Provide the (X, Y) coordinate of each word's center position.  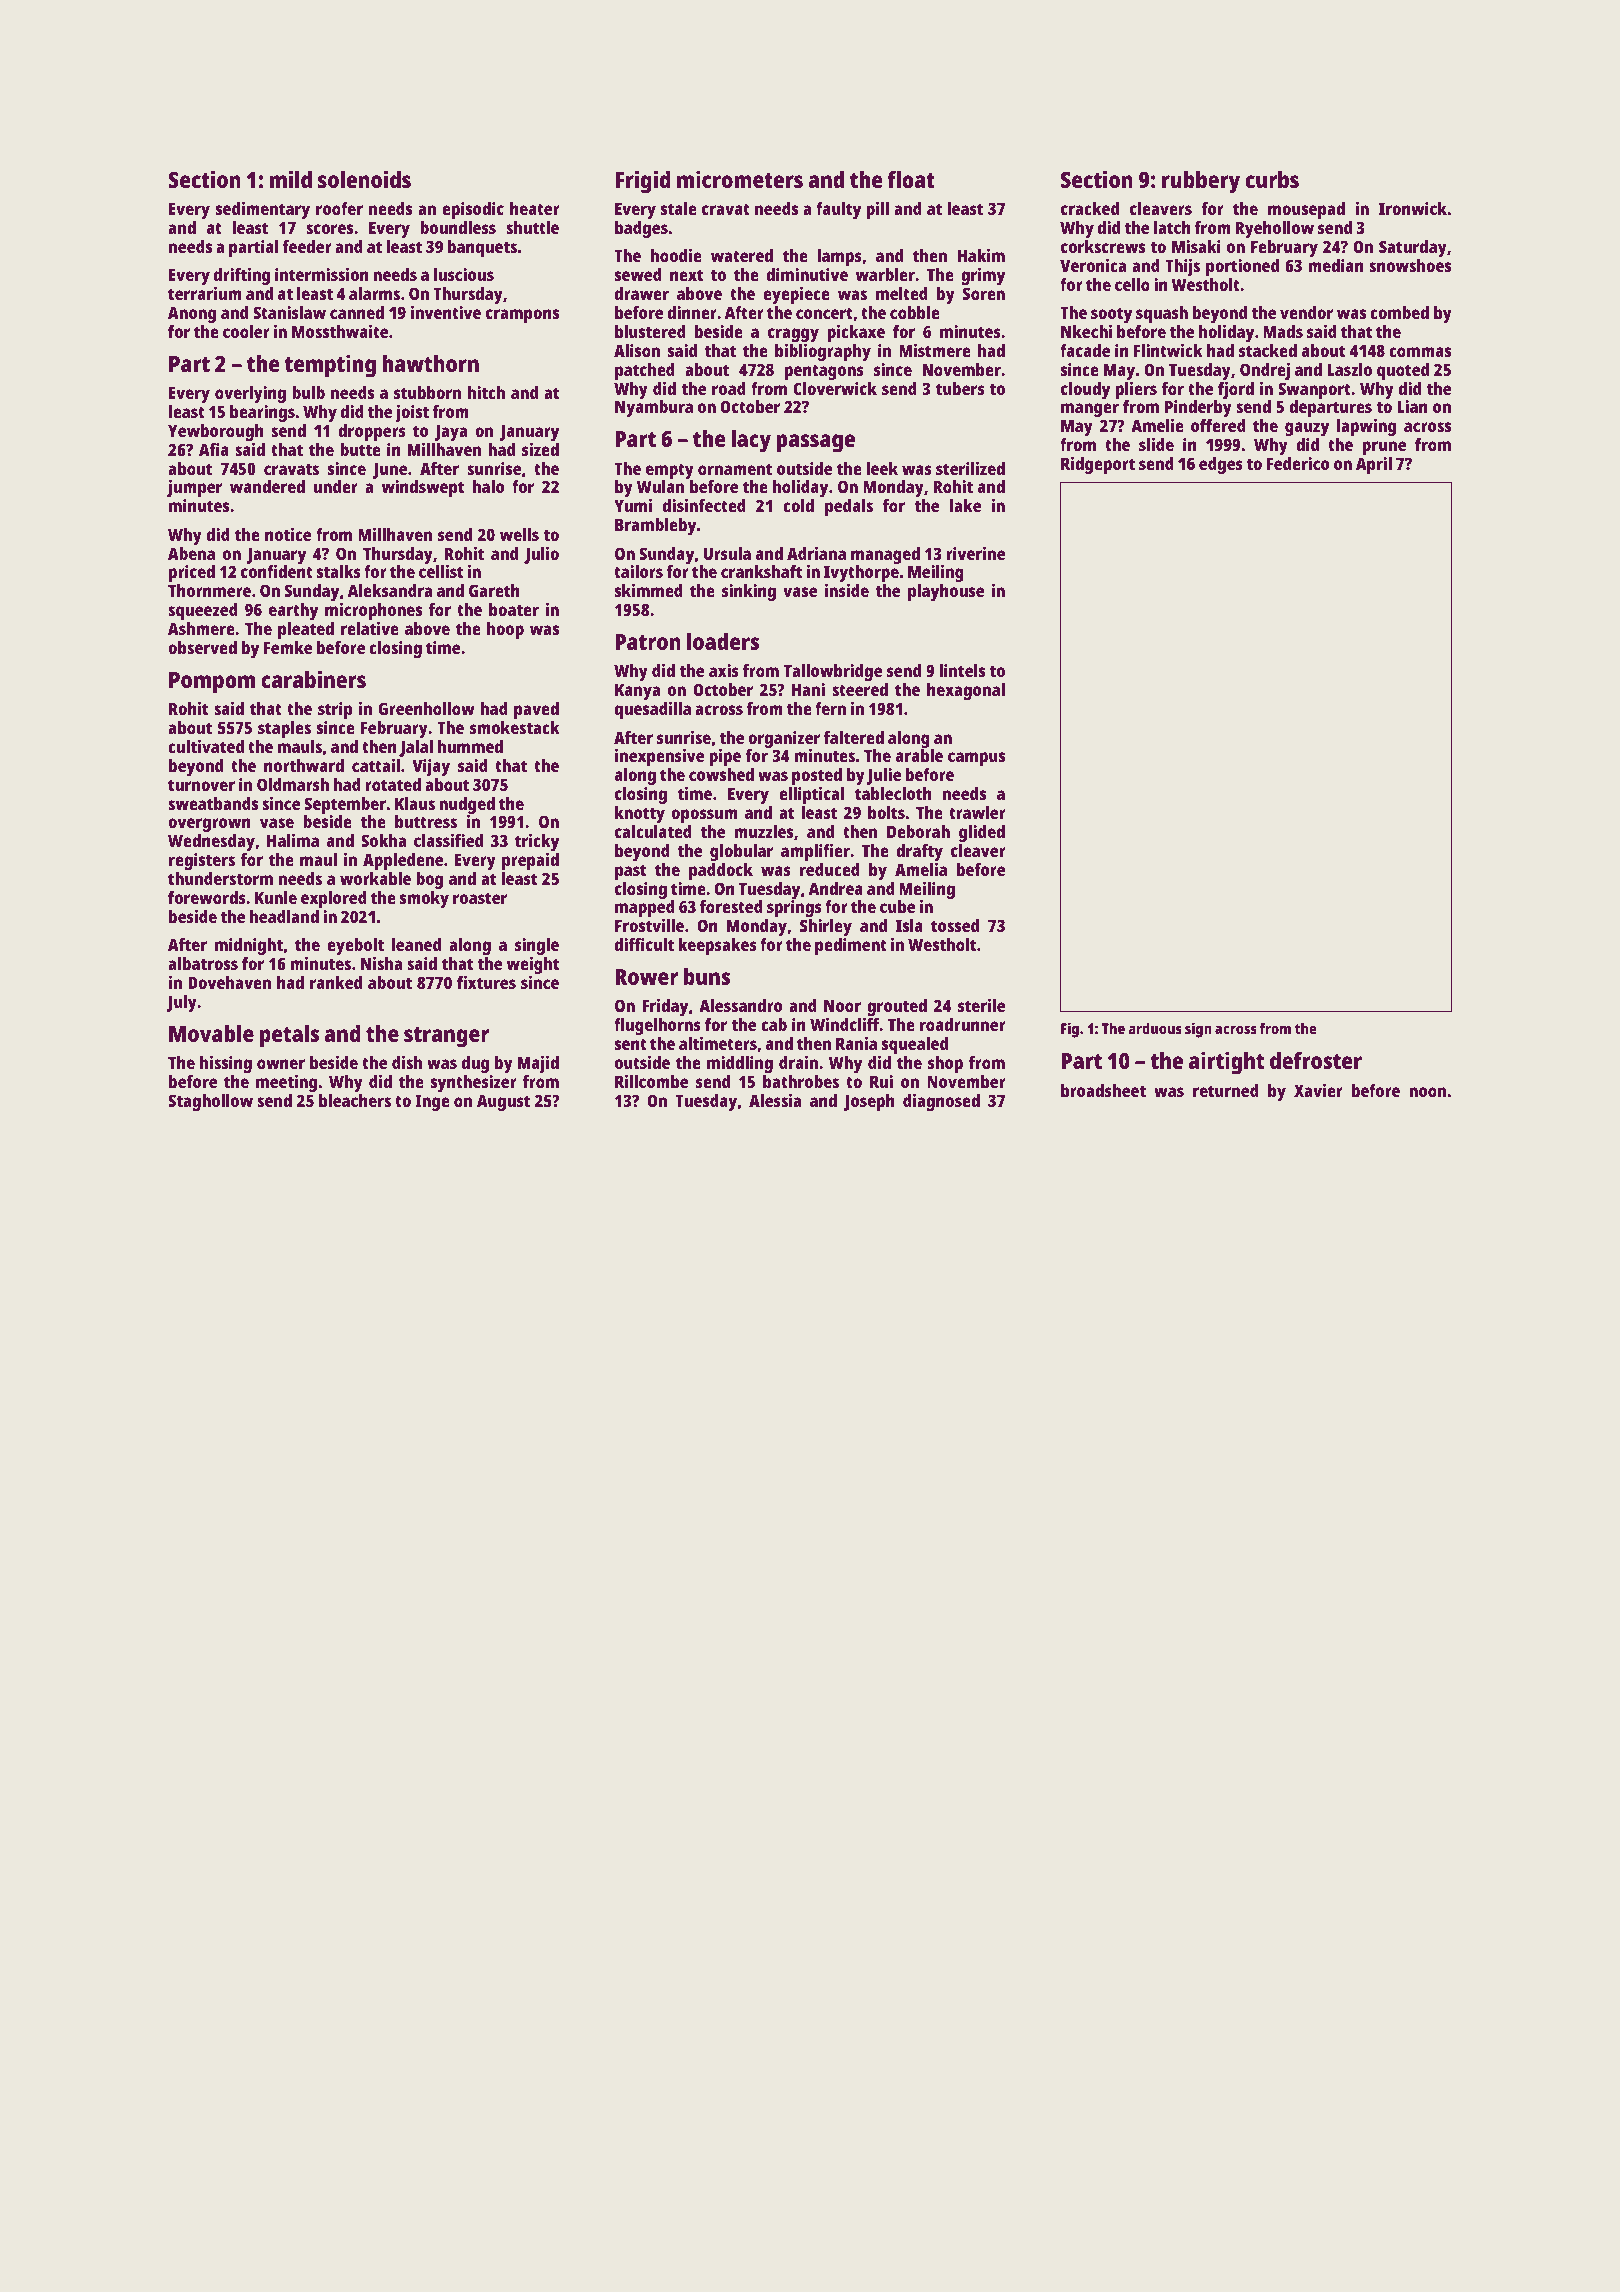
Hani (808, 689)
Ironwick (1413, 208)
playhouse (946, 592)
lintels (962, 670)
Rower (646, 977)
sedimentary (263, 210)
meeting (286, 1083)
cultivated (206, 746)
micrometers (740, 179)
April (1374, 465)
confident (277, 571)
